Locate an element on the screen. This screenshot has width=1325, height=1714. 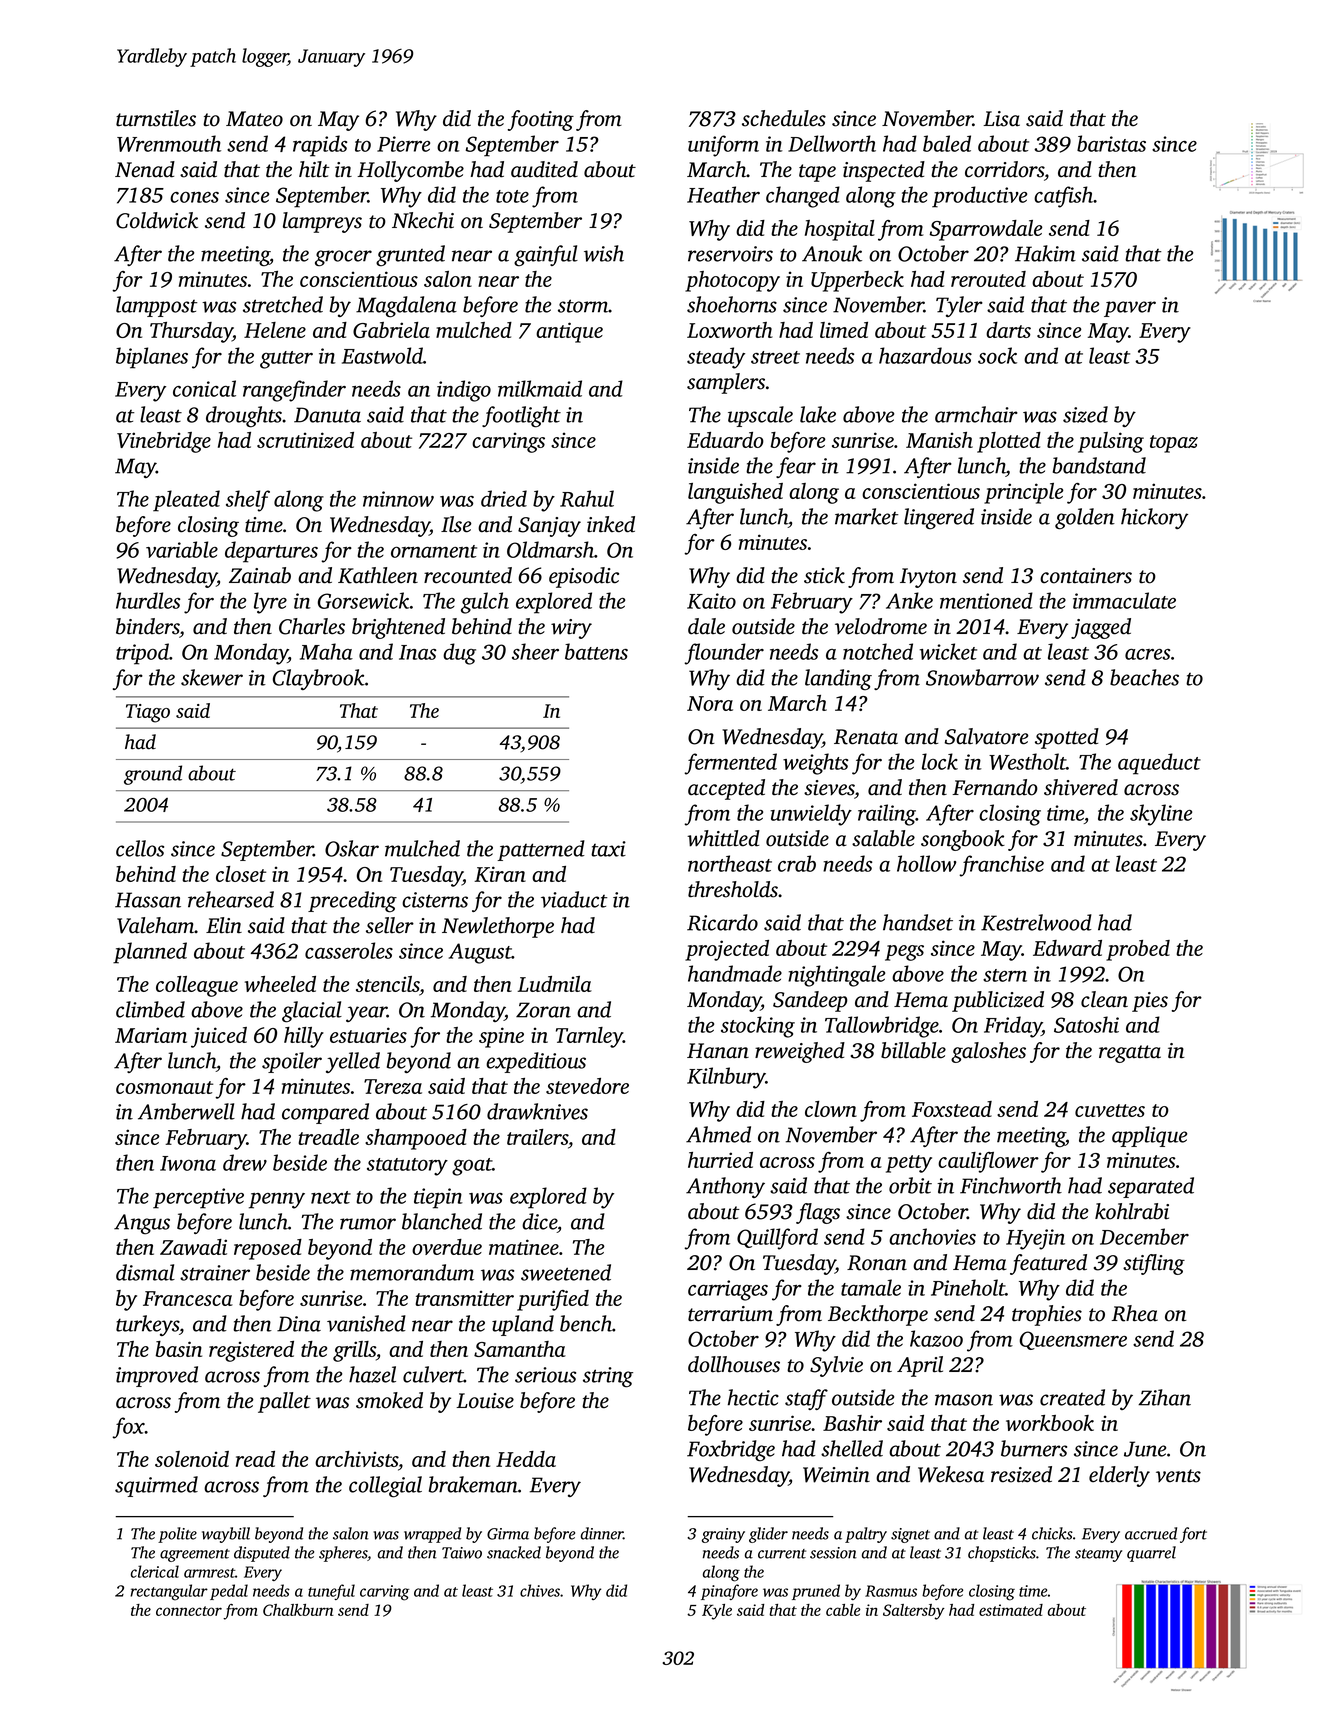
separated is located at coordinates (1151, 1187).
